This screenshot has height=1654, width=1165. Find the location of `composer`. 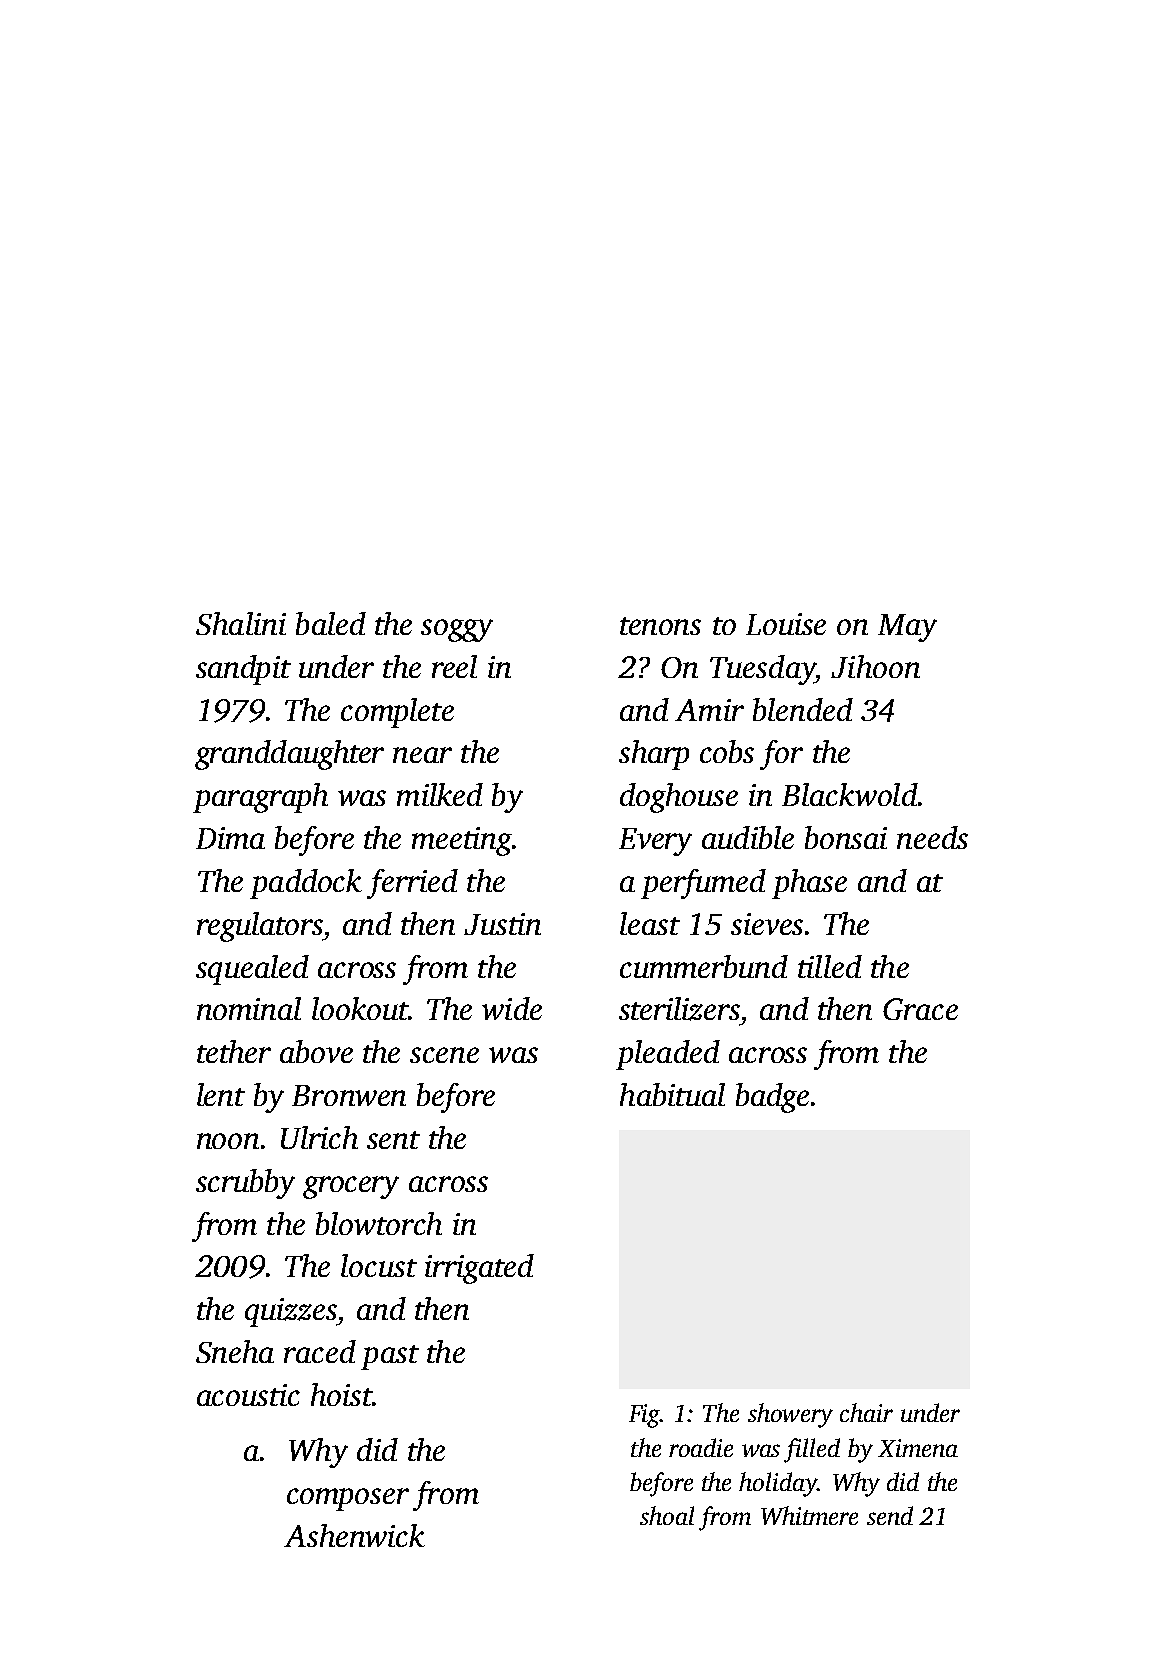

composer is located at coordinates (348, 1499).
